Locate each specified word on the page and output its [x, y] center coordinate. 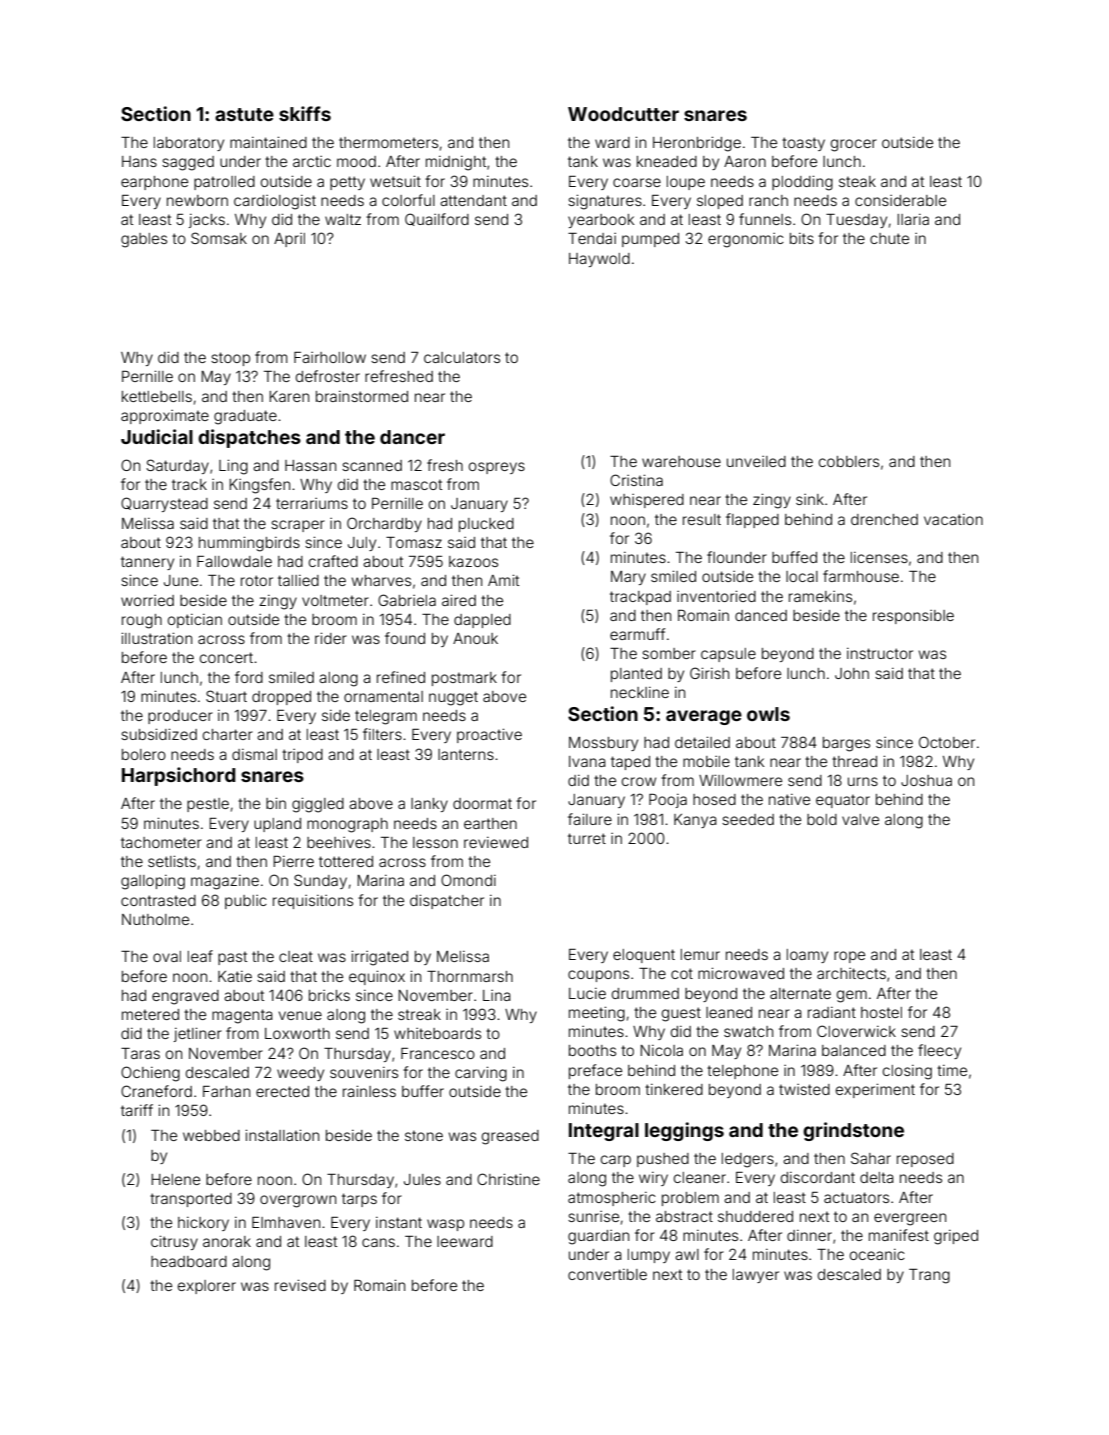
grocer [854, 145]
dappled [482, 621]
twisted [804, 1089]
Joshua [926, 780]
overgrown [298, 1201]
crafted [333, 561]
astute [244, 114]
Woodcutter [623, 114]
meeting [597, 1014]
